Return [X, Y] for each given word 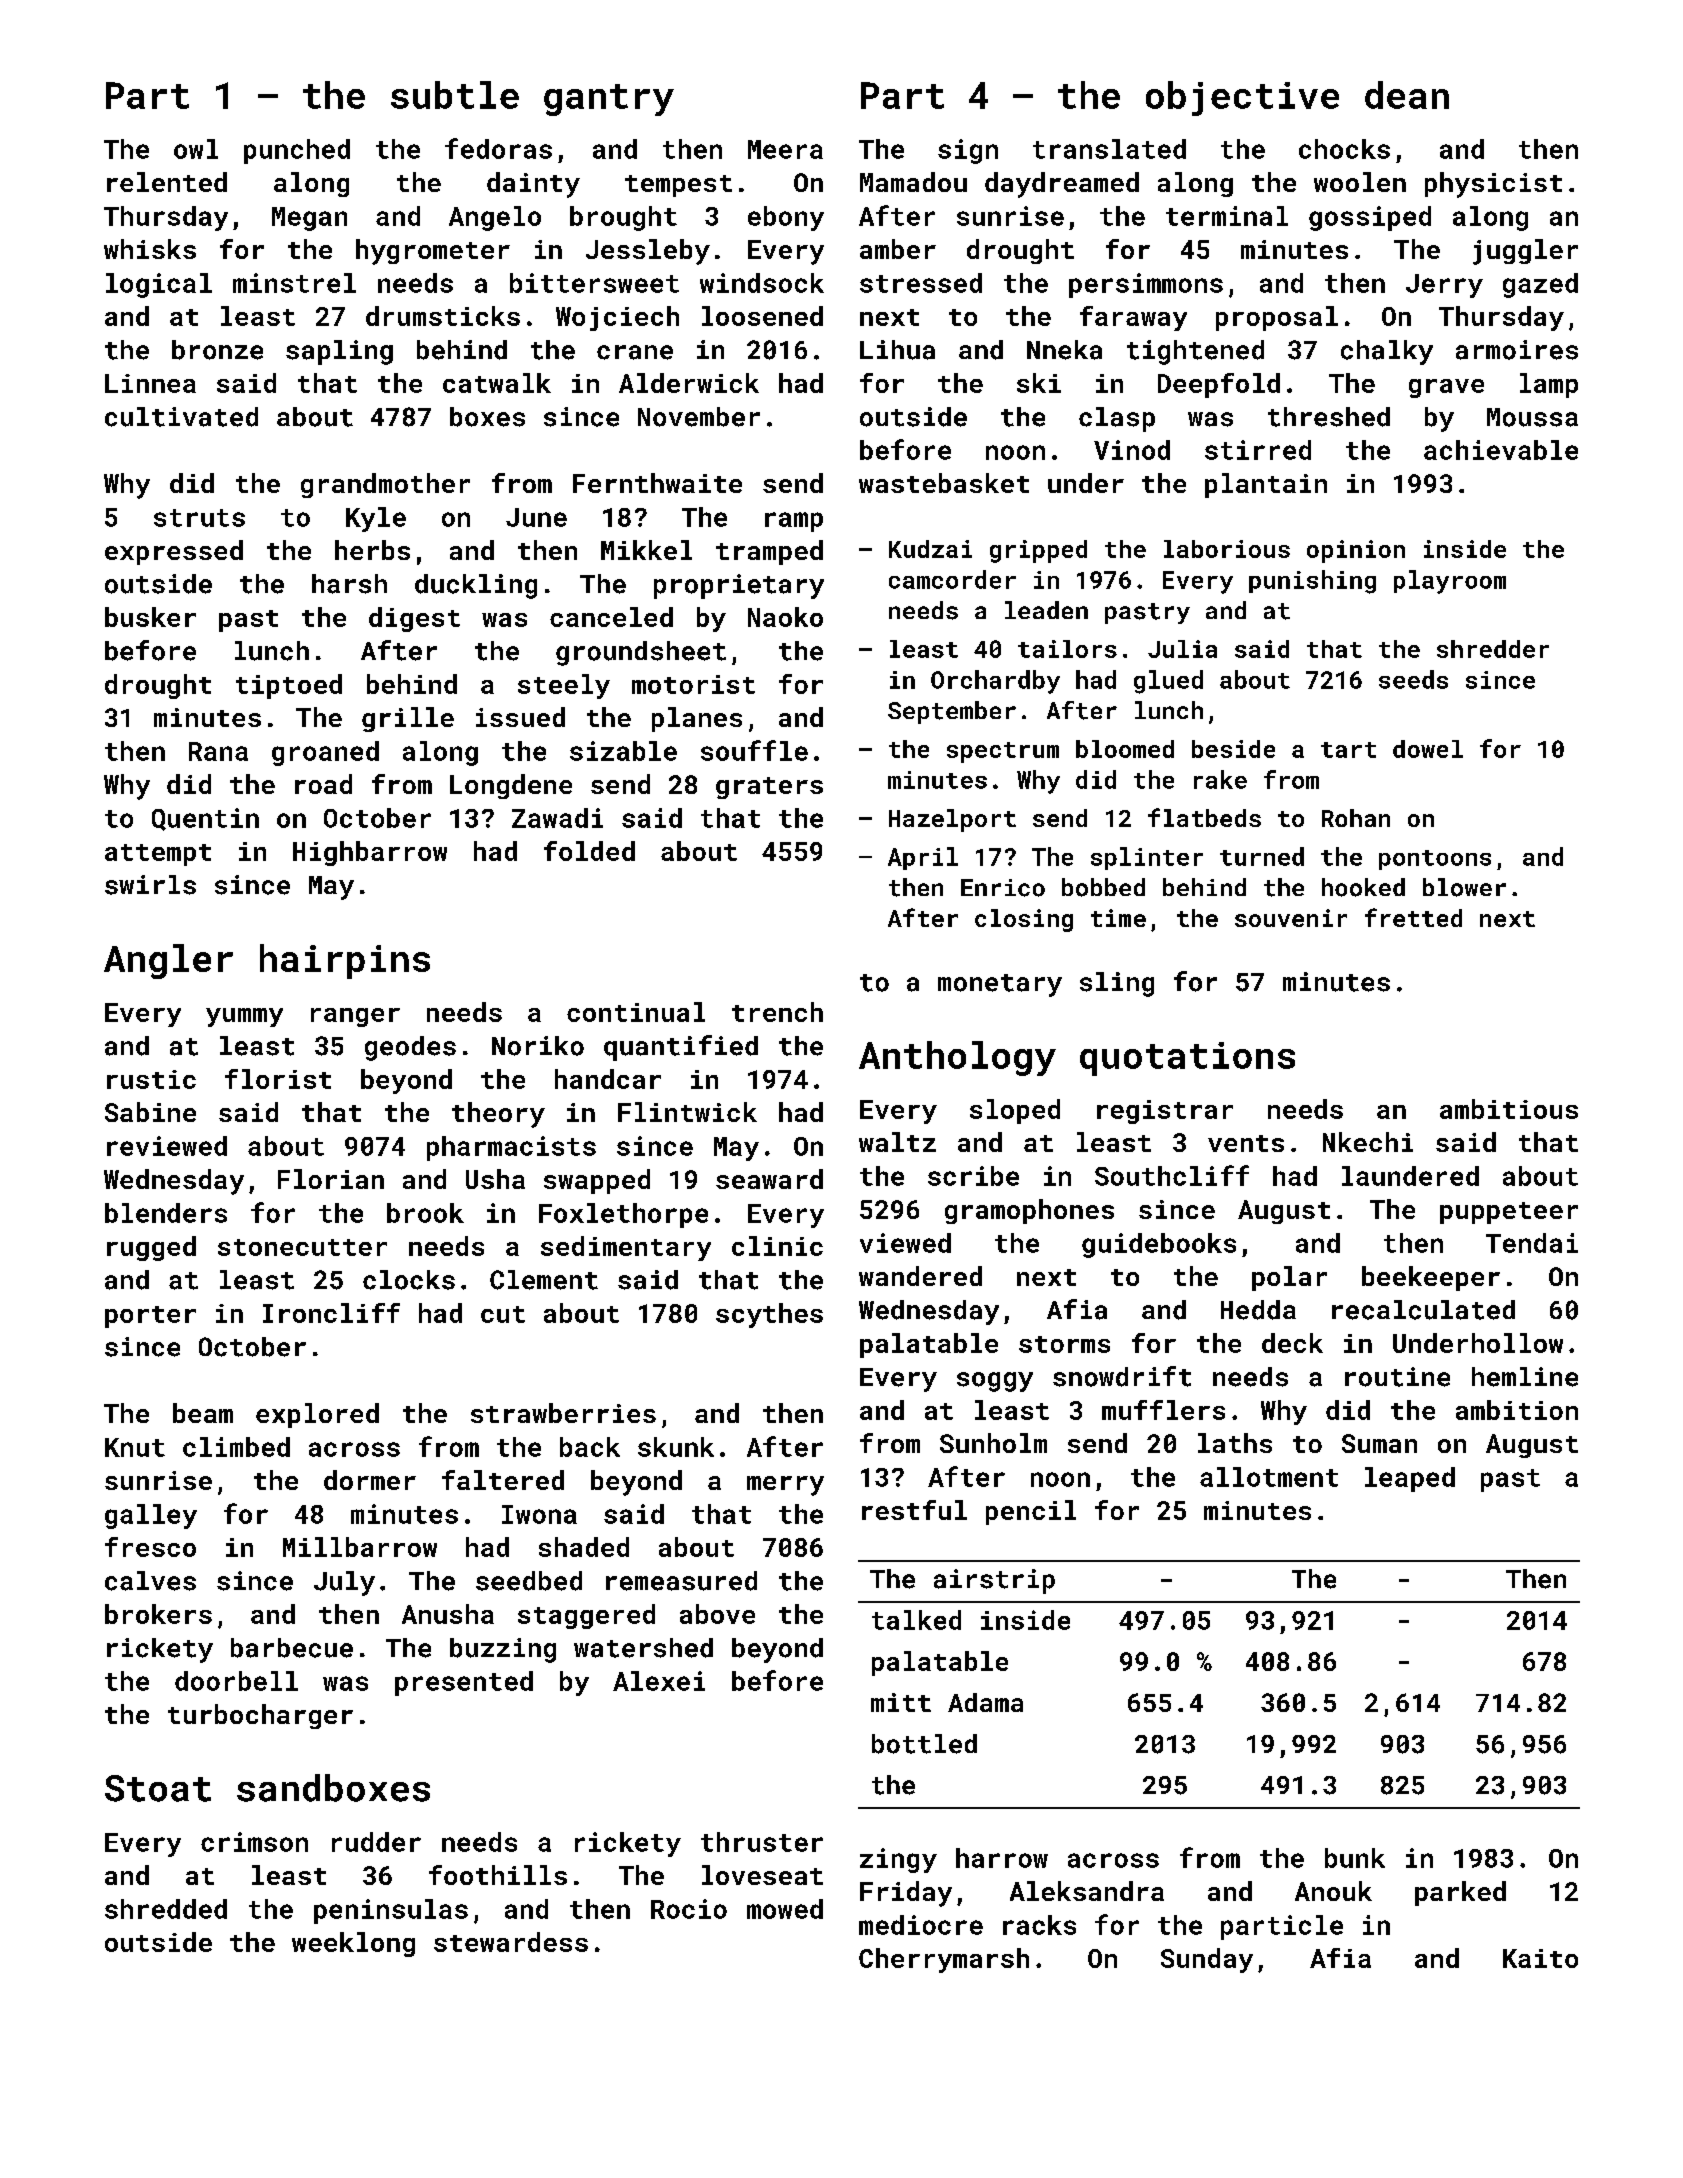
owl [196, 149]
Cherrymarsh [944, 1960]
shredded [166, 1909]
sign [968, 151]
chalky [1387, 352]
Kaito [1540, 1958]
